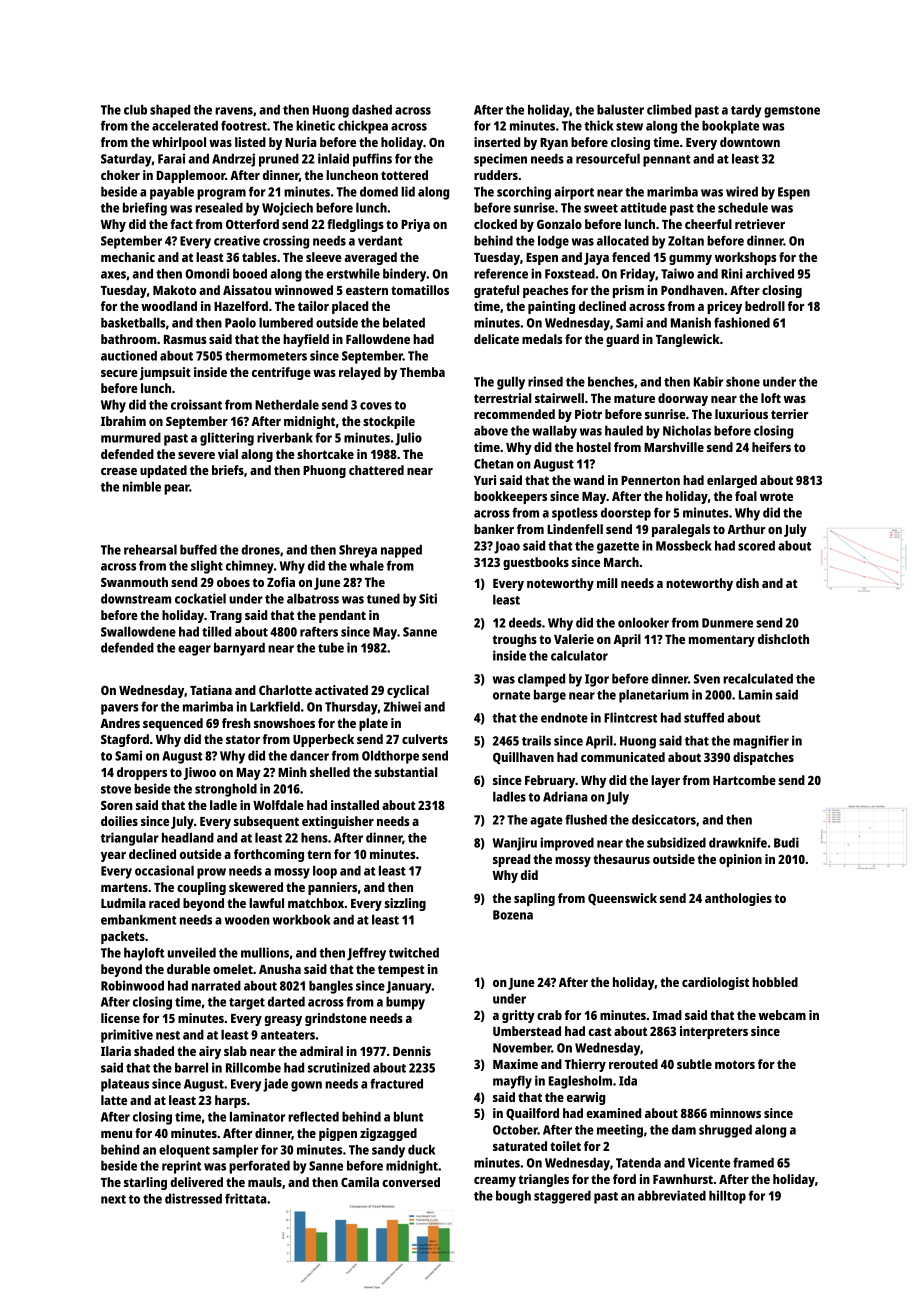  Describe the element at coordinates (620, 110) in the document. I see `baluster` at that location.
